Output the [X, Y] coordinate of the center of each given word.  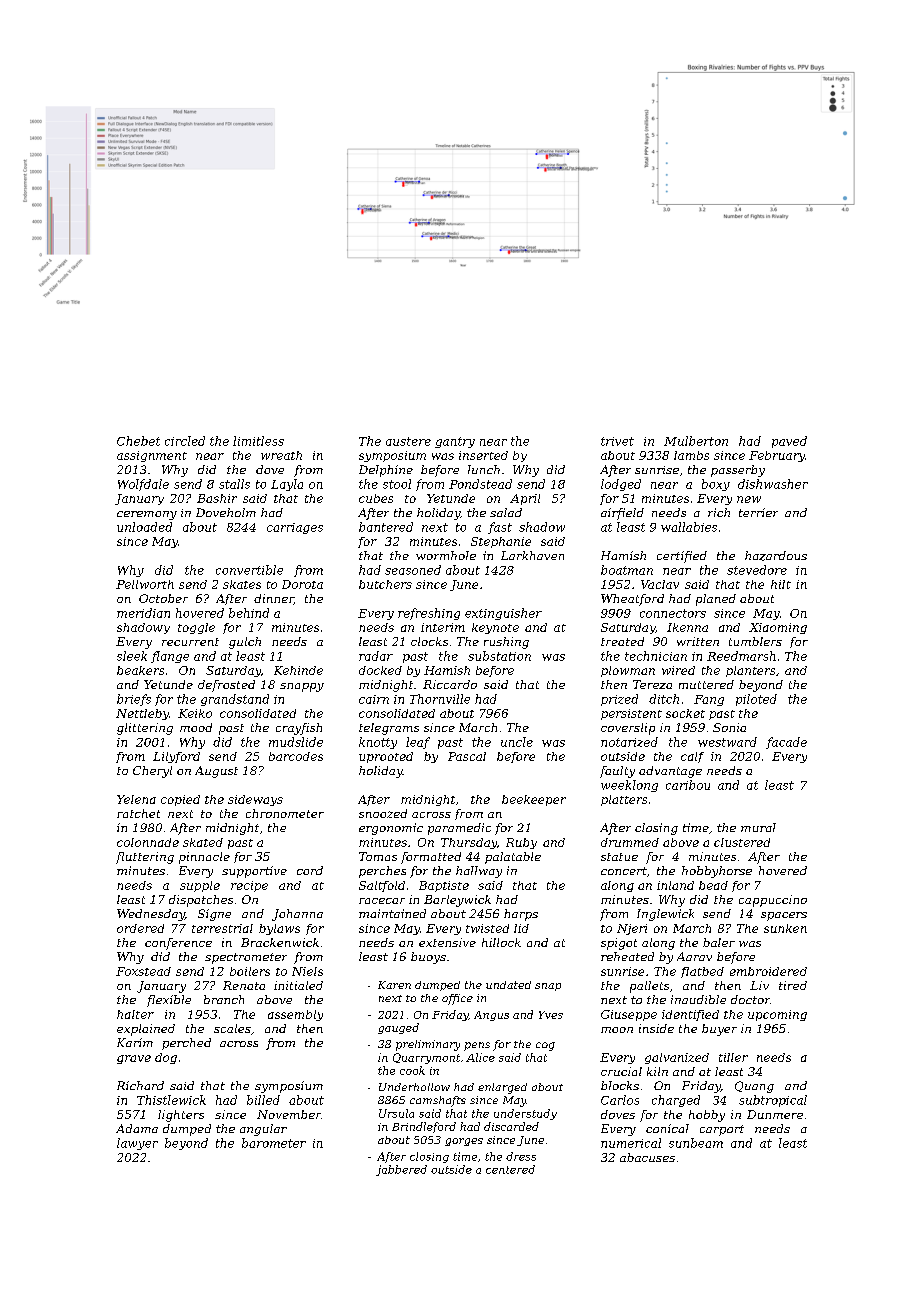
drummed [630, 842]
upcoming [777, 1015]
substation [499, 656]
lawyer [137, 1144]
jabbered [401, 1170]
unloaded [144, 527]
